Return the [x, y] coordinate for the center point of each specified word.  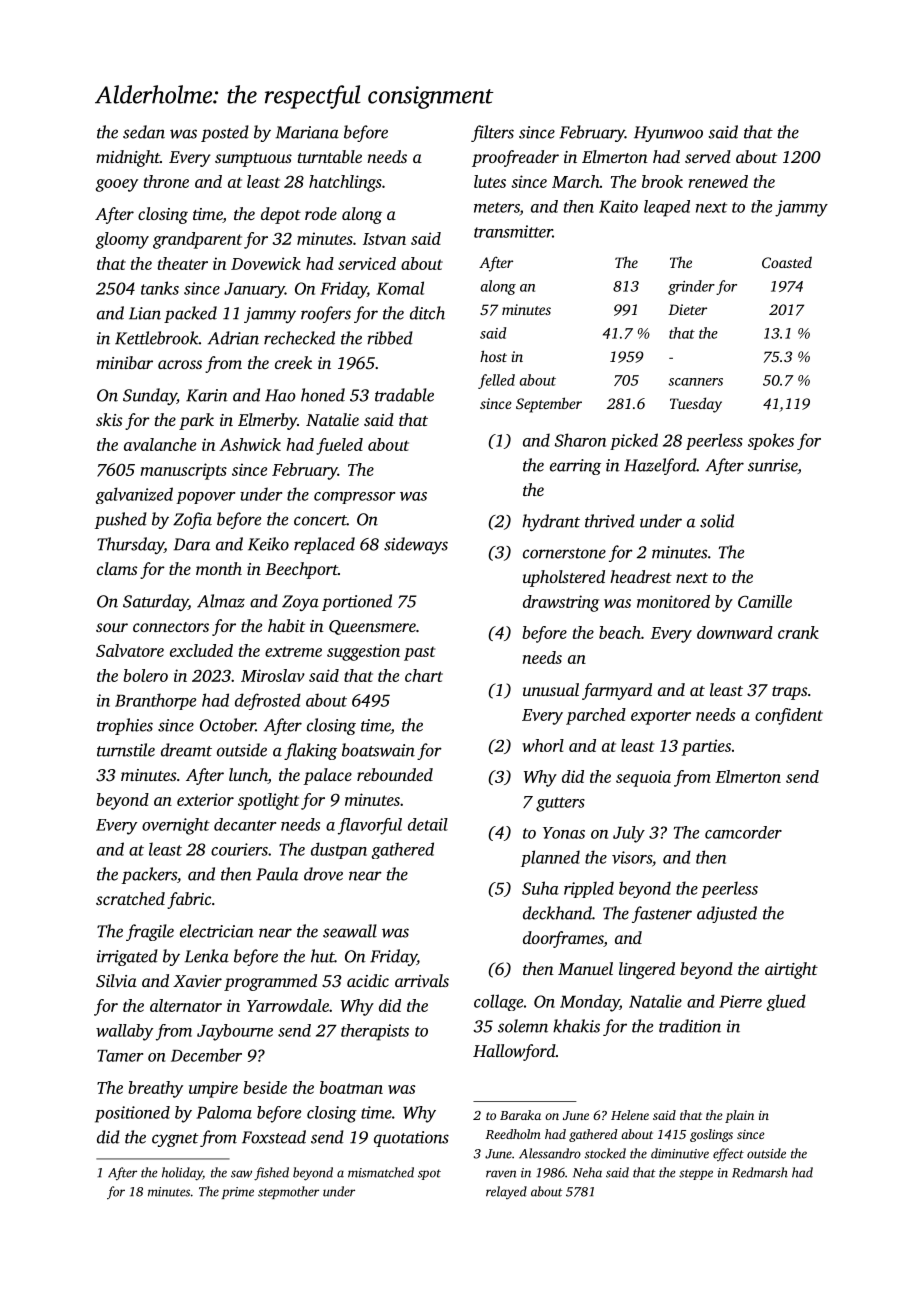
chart [424, 675]
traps [790, 693]
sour [112, 627]
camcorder [743, 832]
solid [717, 521]
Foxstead [274, 1137]
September [549, 405]
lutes [490, 181]
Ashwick [250, 444]
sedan [144, 132]
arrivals [422, 980]
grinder [691, 287]
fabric [189, 900]
